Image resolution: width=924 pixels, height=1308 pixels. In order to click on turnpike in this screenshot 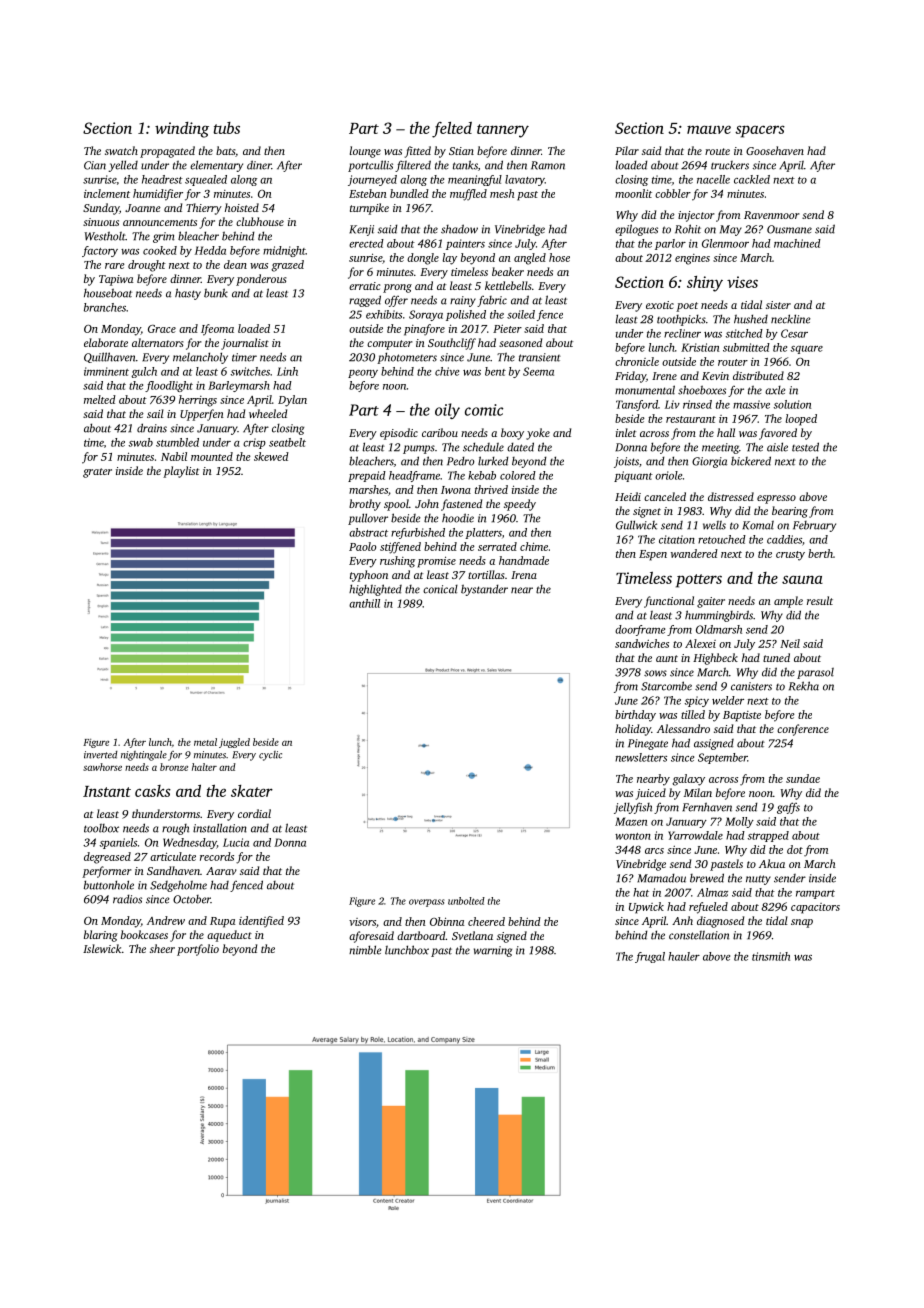, I will do `click(369, 209)`.
